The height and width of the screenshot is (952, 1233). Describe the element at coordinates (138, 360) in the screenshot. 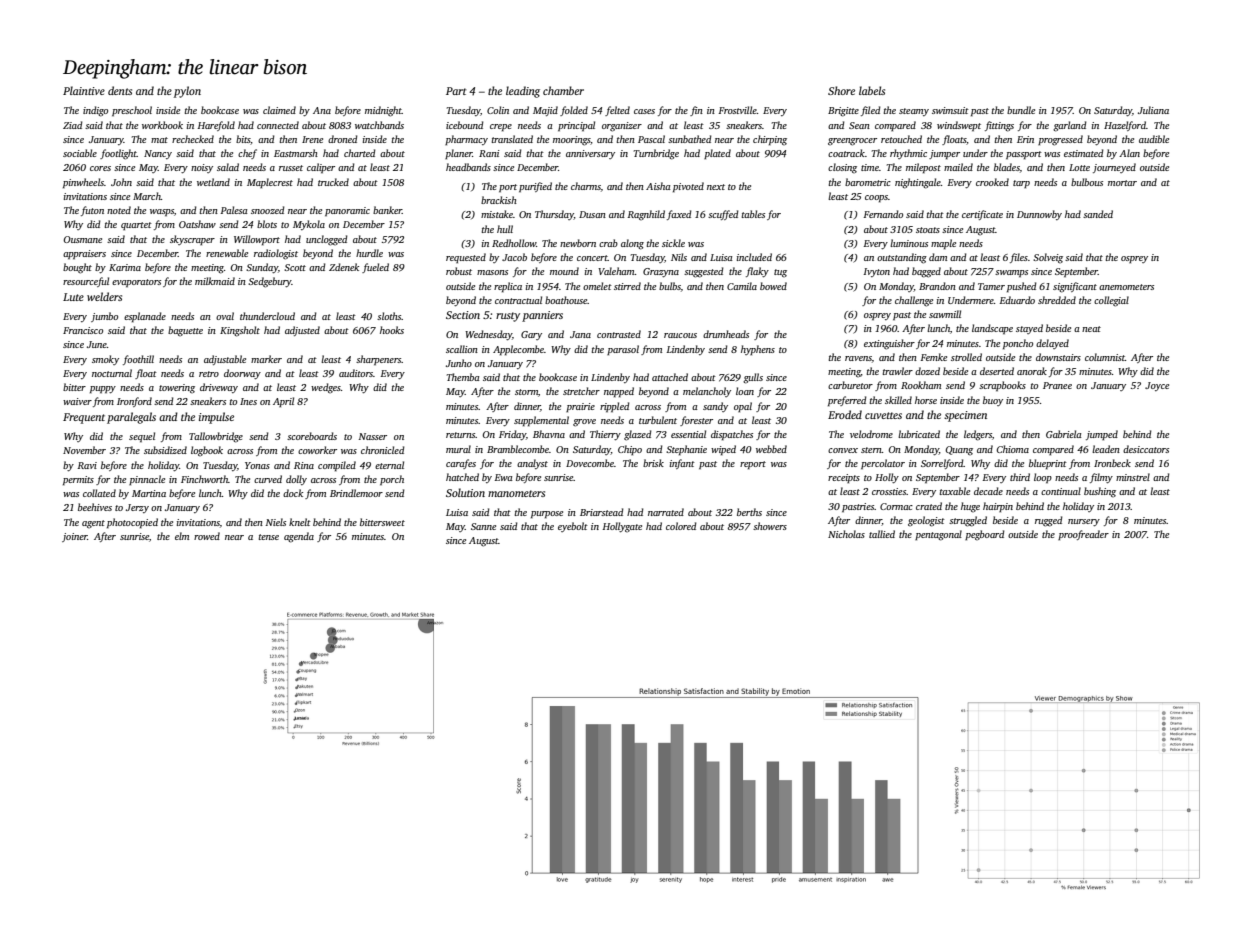

I see `foothill` at that location.
